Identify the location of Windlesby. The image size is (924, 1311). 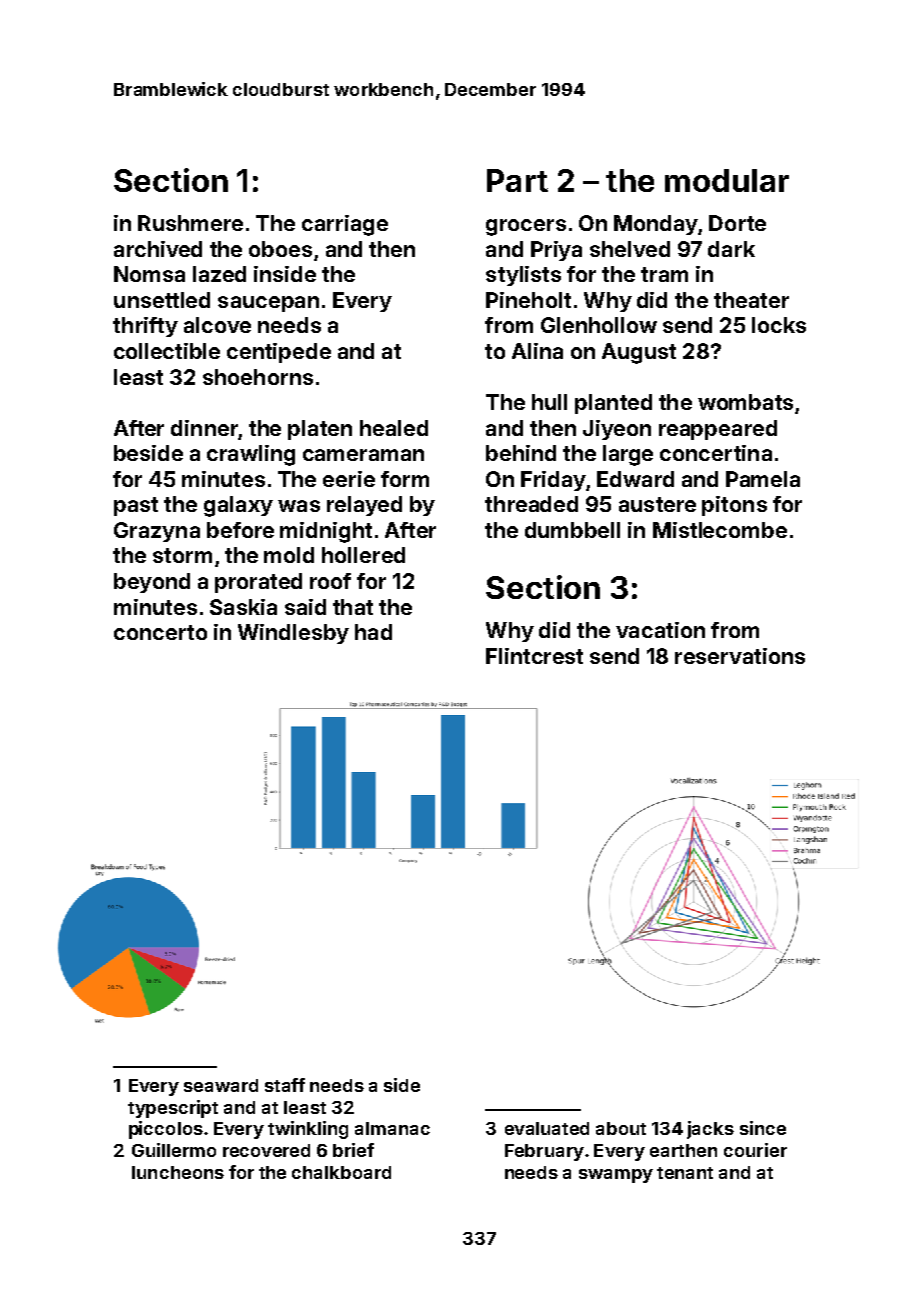
(293, 634).
